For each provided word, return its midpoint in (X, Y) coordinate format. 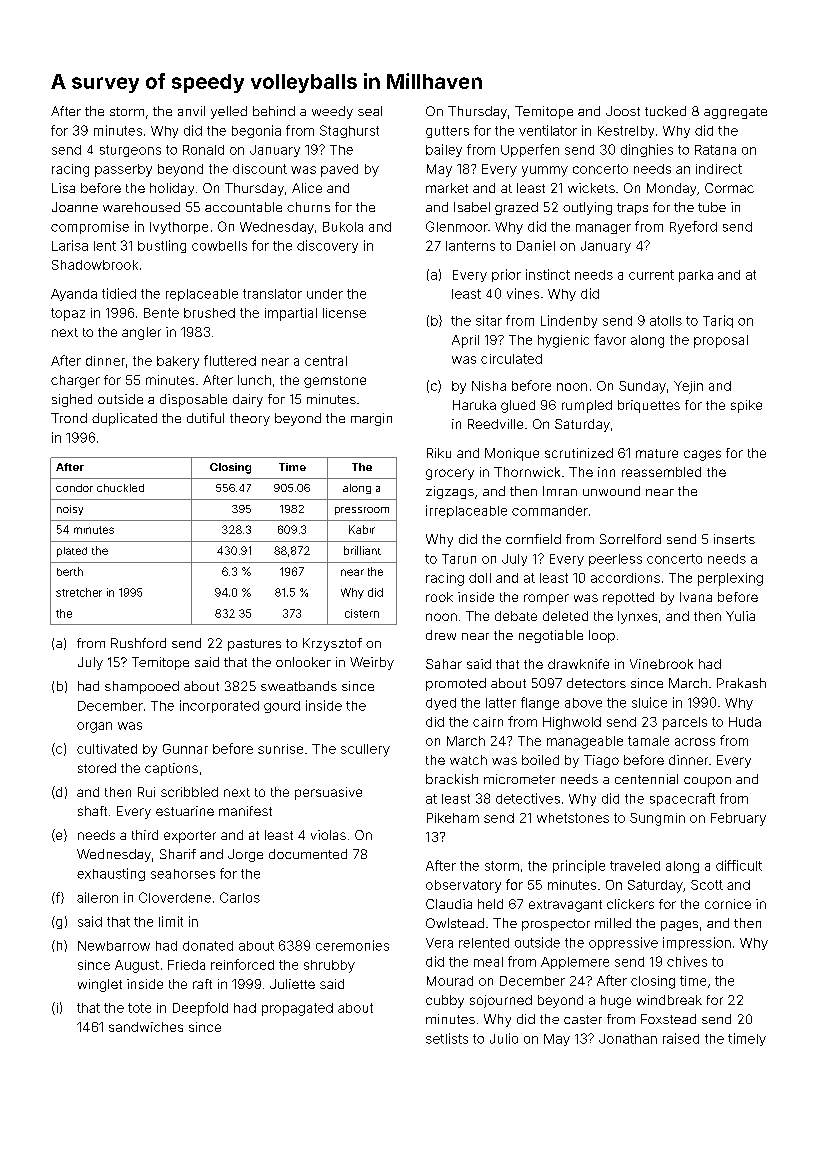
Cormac (729, 188)
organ (94, 727)
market (447, 188)
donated (208, 946)
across (695, 742)
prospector (556, 925)
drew (441, 635)
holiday (172, 189)
